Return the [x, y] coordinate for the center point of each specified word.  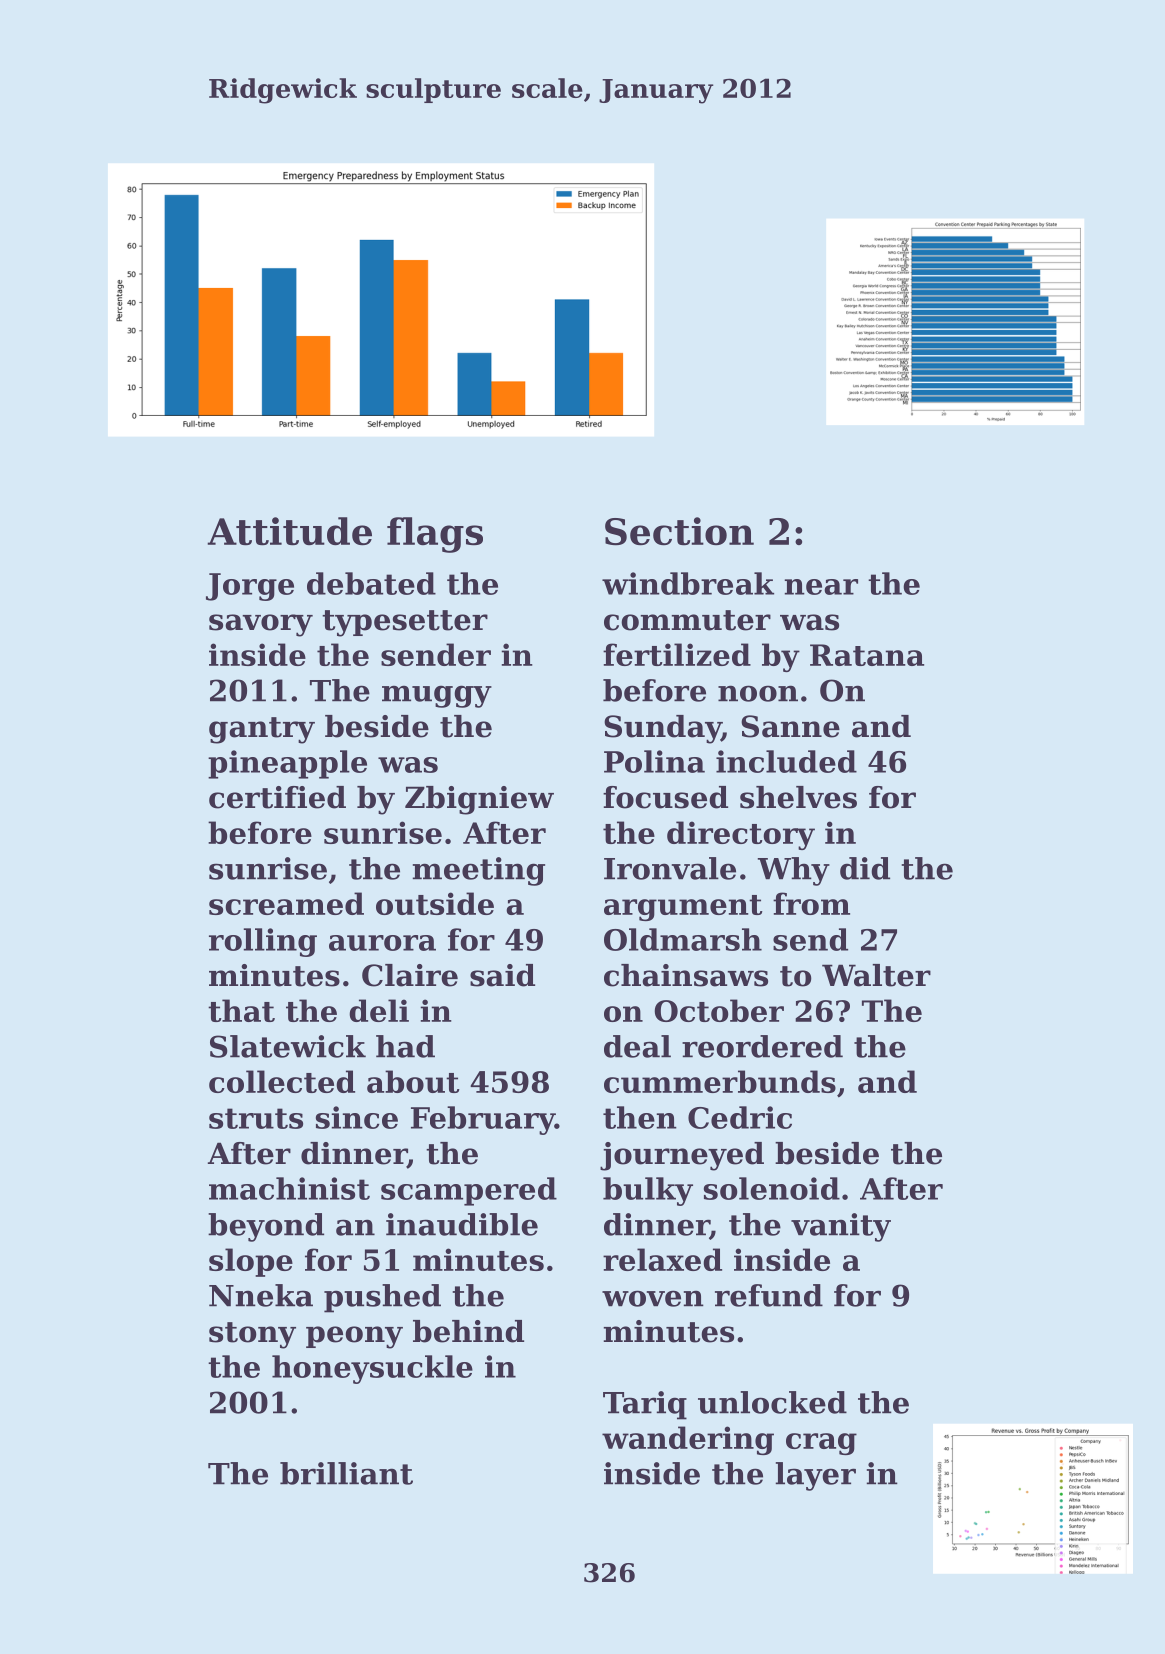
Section [679, 531]
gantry [262, 730]
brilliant [346, 1473]
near [821, 587]
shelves [798, 797]
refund [769, 1295]
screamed [286, 903]
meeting [478, 871]
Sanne [790, 726]
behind [468, 1331]
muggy [437, 696]
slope [251, 1262]
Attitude [289, 531]
